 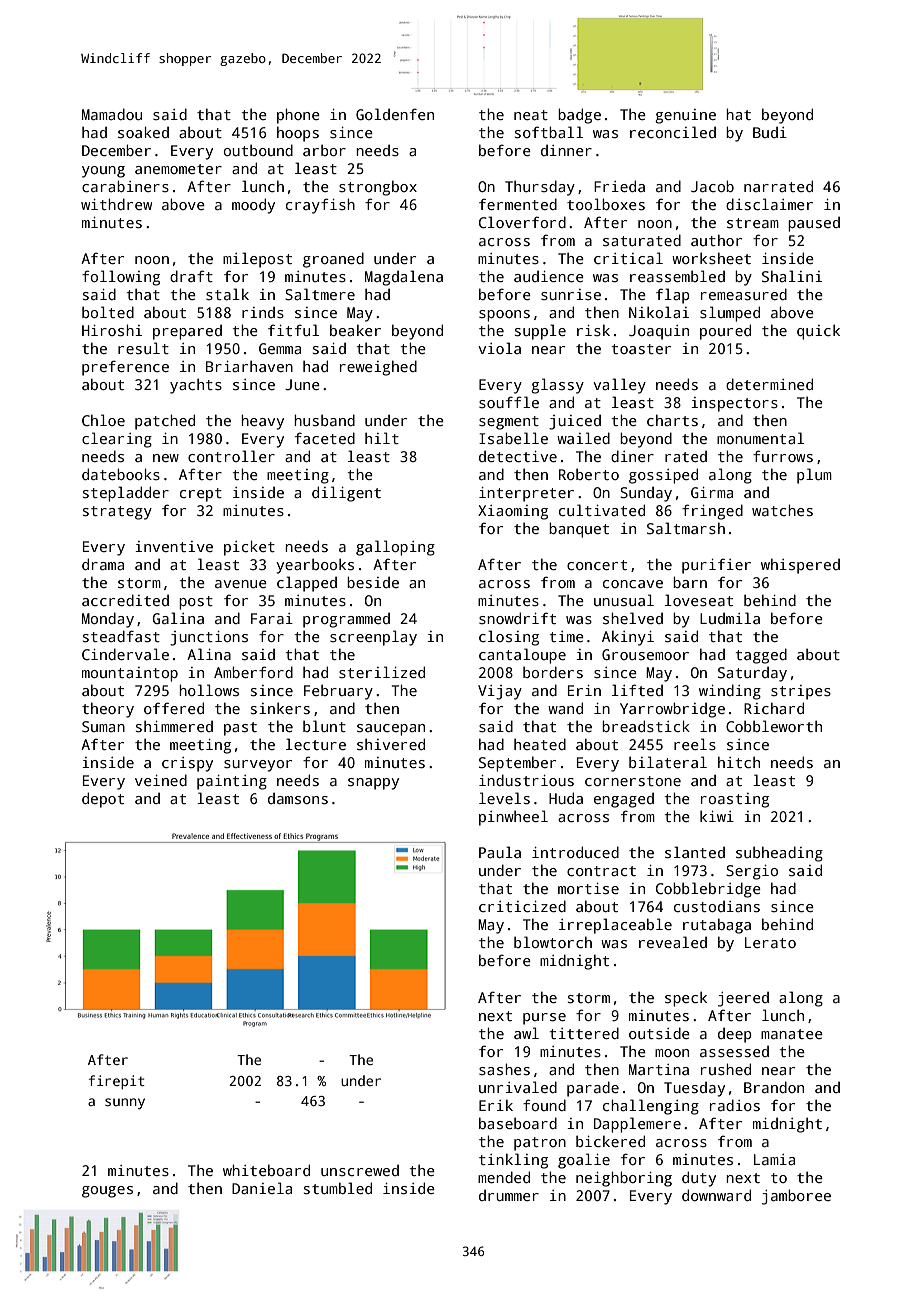 What do you see at coordinates (800, 566) in the document?
I see `whispered` at bounding box center [800, 566].
